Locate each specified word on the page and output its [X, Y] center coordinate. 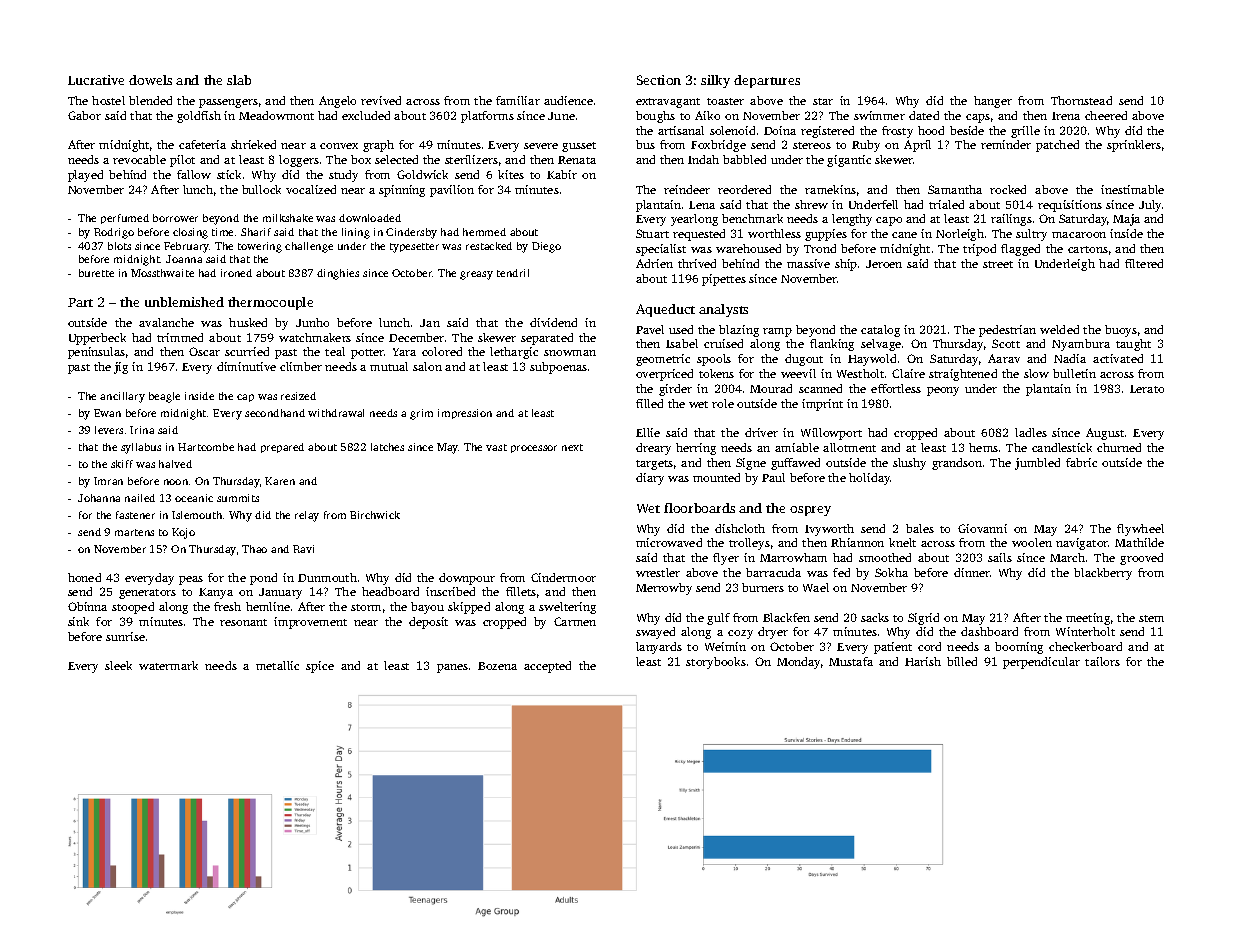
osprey [810, 511]
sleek [118, 665]
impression [465, 414]
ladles [1031, 432]
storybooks [716, 663]
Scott [1006, 343]
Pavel [650, 329]
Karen [280, 481]
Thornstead [1081, 100]
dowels [150, 80]
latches [387, 447]
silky [715, 81]
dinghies [338, 274]
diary [650, 479]
